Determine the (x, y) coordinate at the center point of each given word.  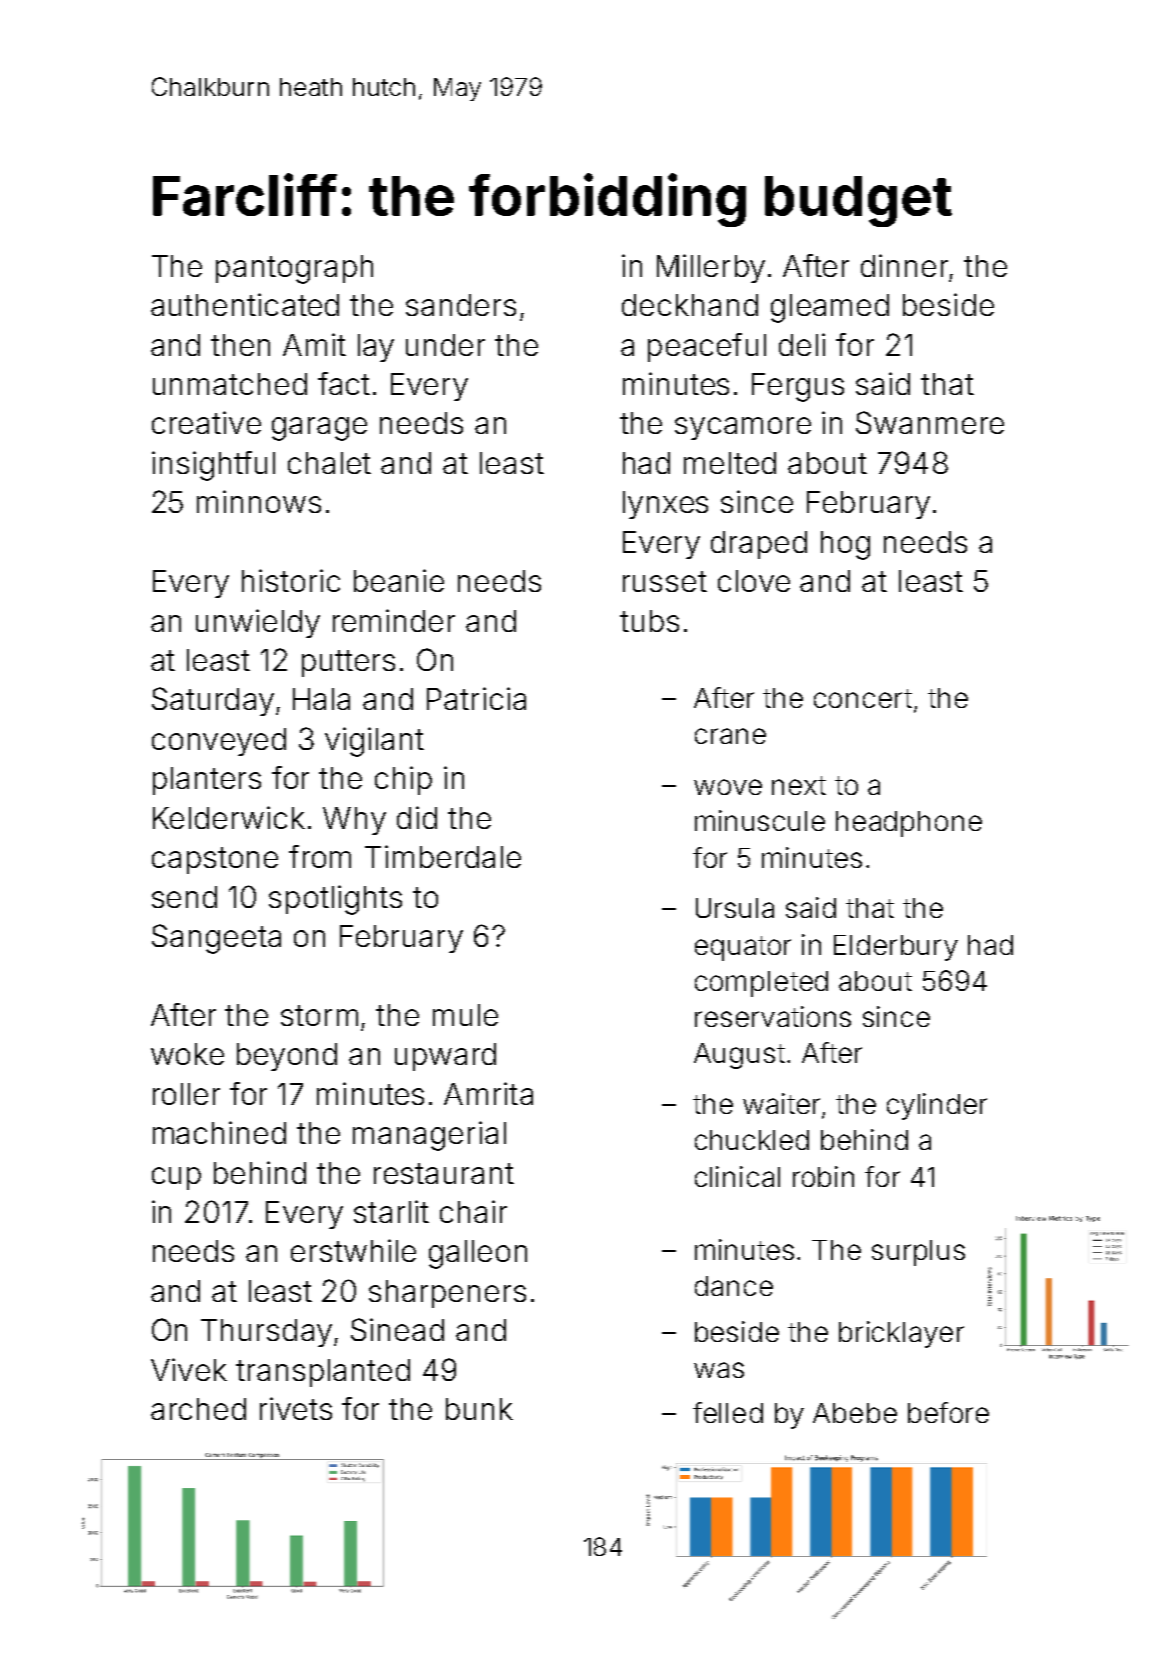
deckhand (690, 305)
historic (291, 580)
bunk (479, 1409)
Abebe (855, 1413)
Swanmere (930, 422)
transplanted (323, 1373)
